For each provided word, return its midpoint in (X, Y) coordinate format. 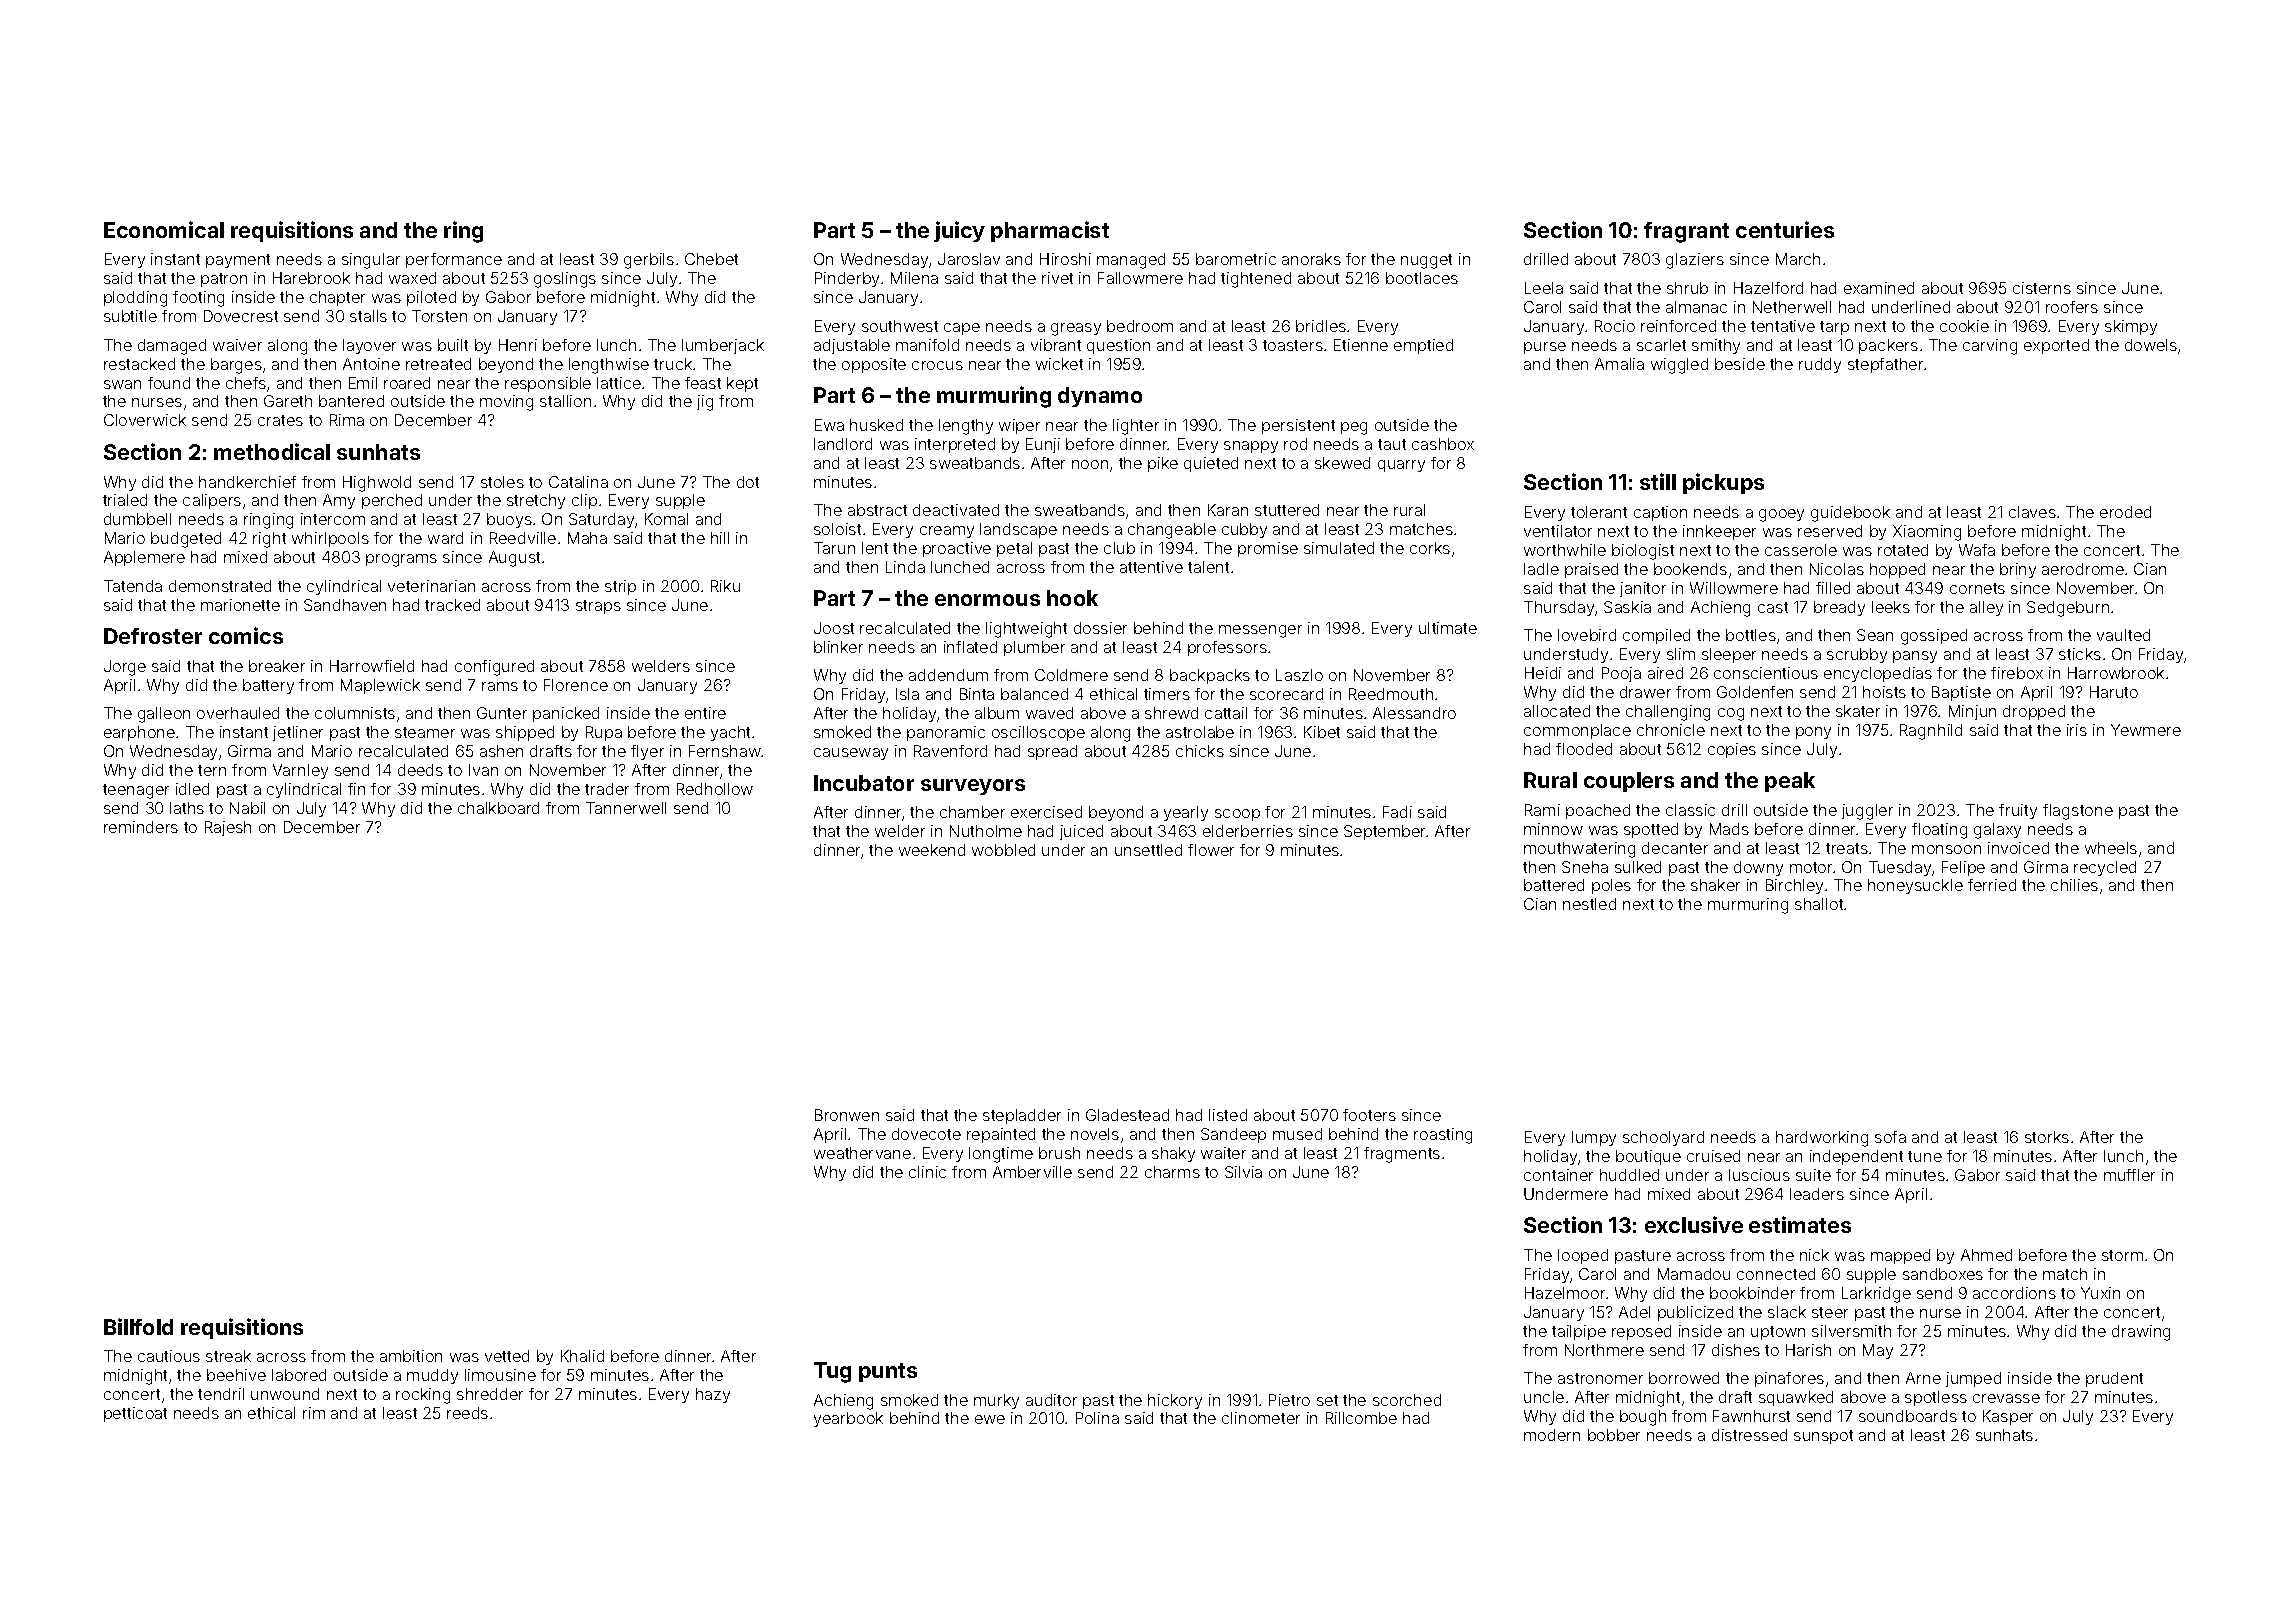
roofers (2072, 307)
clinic (927, 1172)
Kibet (1322, 732)
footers (1369, 1115)
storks (2047, 1137)
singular (371, 261)
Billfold (138, 1326)
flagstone (2078, 812)
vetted (507, 1356)
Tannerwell (626, 808)
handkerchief (247, 482)
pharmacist (1050, 231)
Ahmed (1986, 1255)
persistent (1298, 426)
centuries (1785, 229)
